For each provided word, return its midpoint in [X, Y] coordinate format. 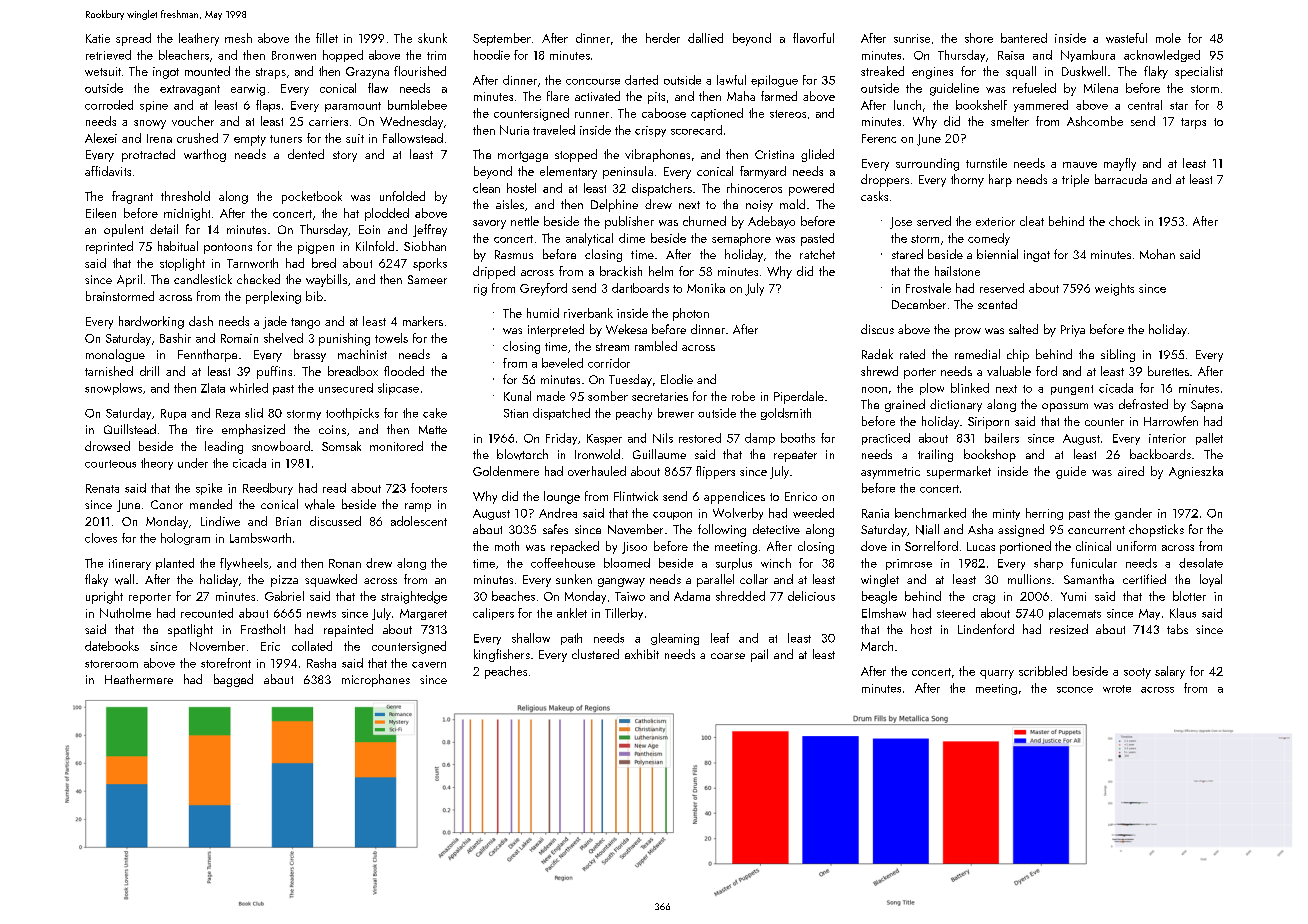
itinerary [130, 564]
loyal [1211, 580]
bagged [233, 680]
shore [979, 38]
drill [149, 371]
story [345, 156]
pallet [1209, 439]
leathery [199, 39]
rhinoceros [754, 188]
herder [663, 38]
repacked [575, 547]
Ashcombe [1095, 121]
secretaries [660, 396]
